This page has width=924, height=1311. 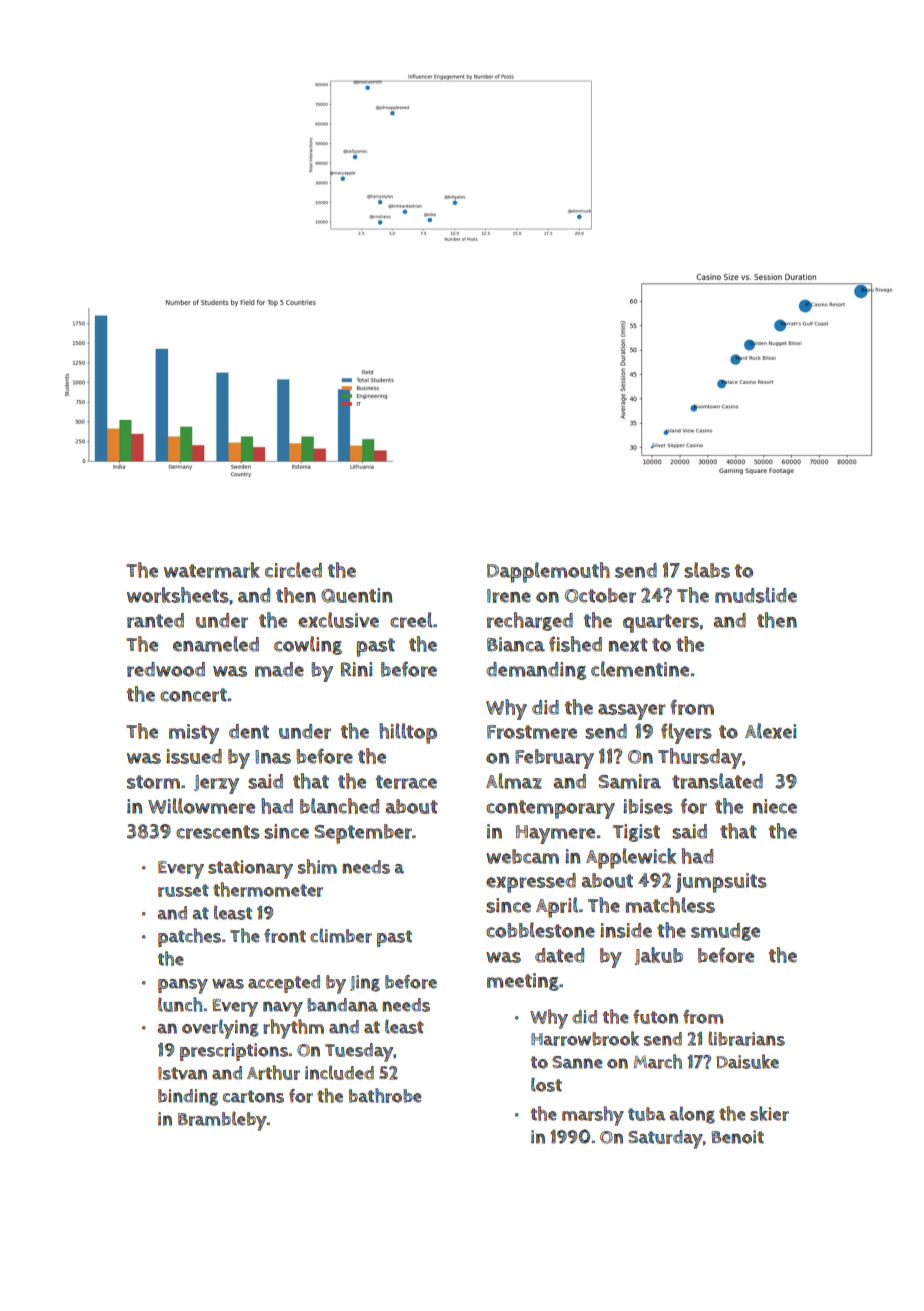 I want to click on slabs, so click(x=707, y=570).
